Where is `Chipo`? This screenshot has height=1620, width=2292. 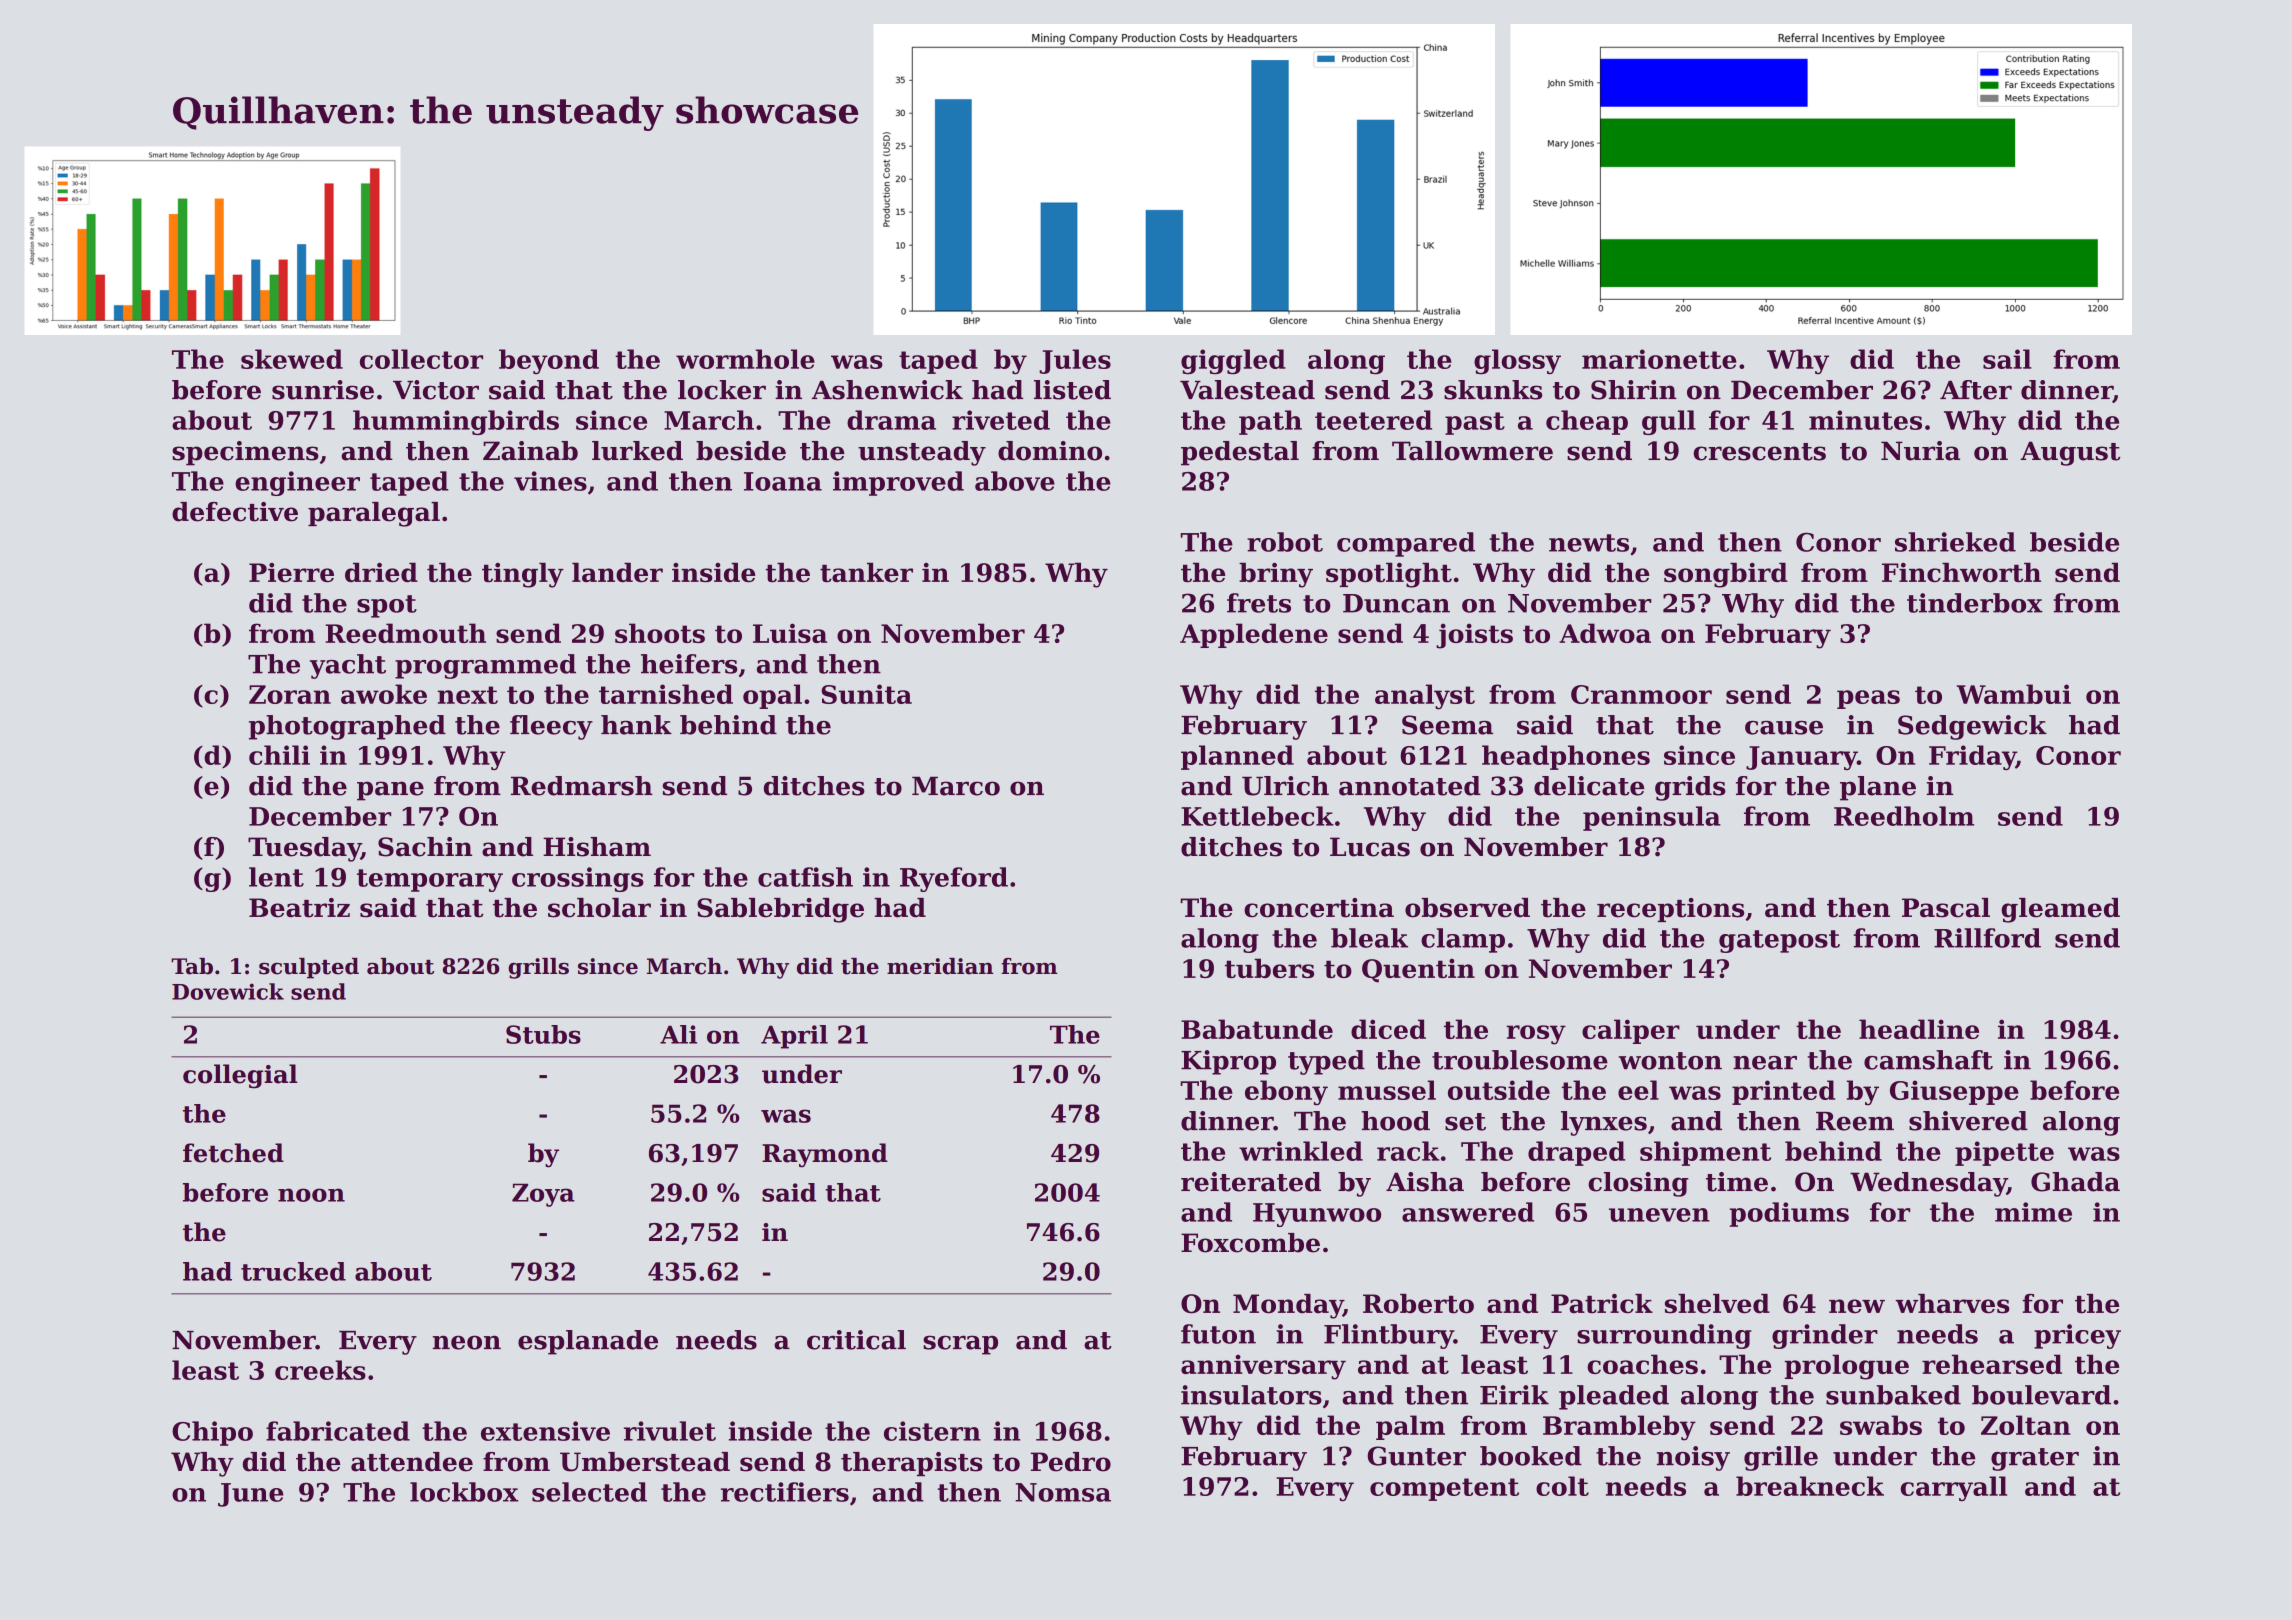
Chipo is located at coordinates (212, 1433).
